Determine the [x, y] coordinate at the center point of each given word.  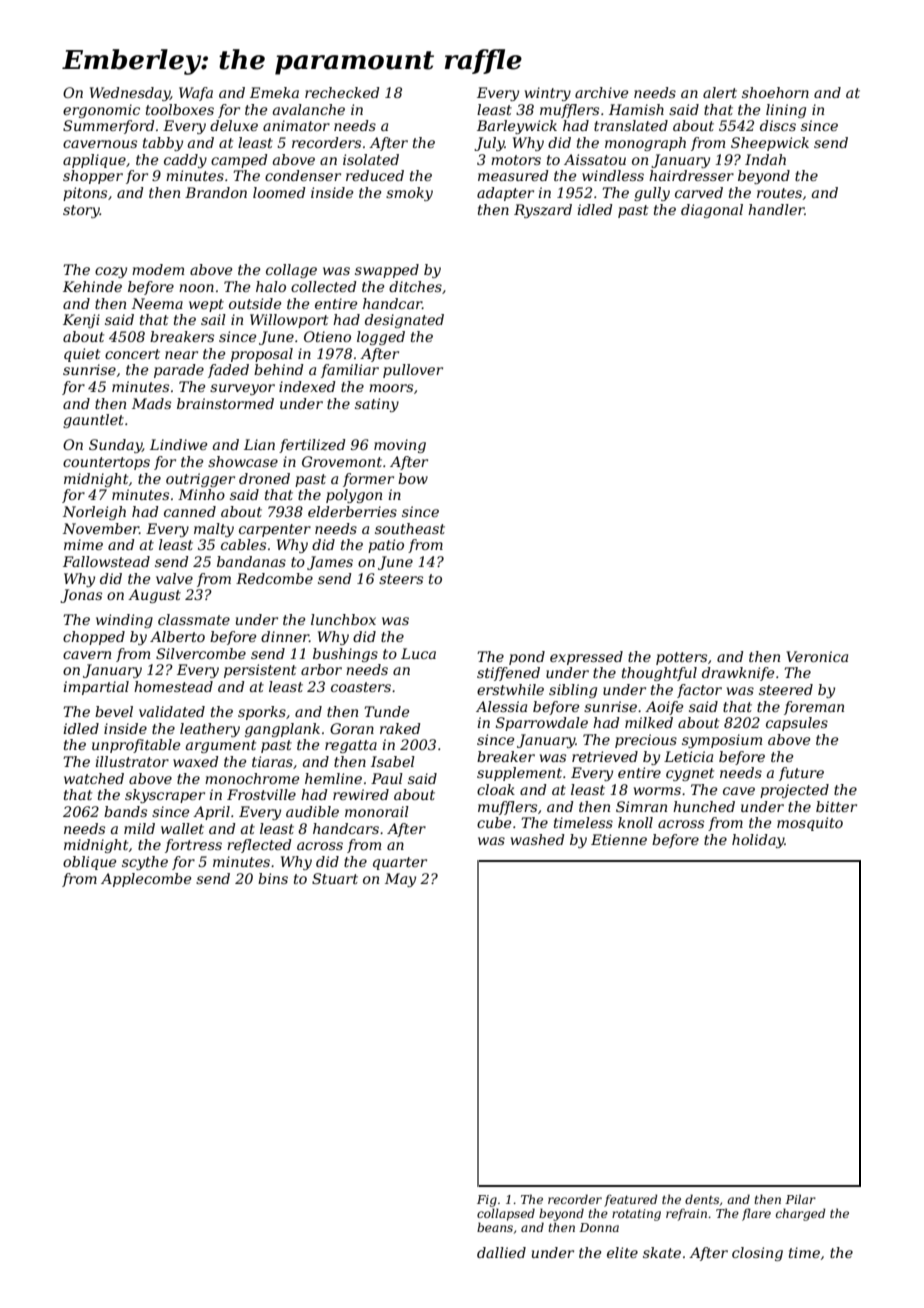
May [400, 880]
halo [271, 286]
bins [273, 878]
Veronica [817, 656]
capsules [797, 724]
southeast [410, 528]
